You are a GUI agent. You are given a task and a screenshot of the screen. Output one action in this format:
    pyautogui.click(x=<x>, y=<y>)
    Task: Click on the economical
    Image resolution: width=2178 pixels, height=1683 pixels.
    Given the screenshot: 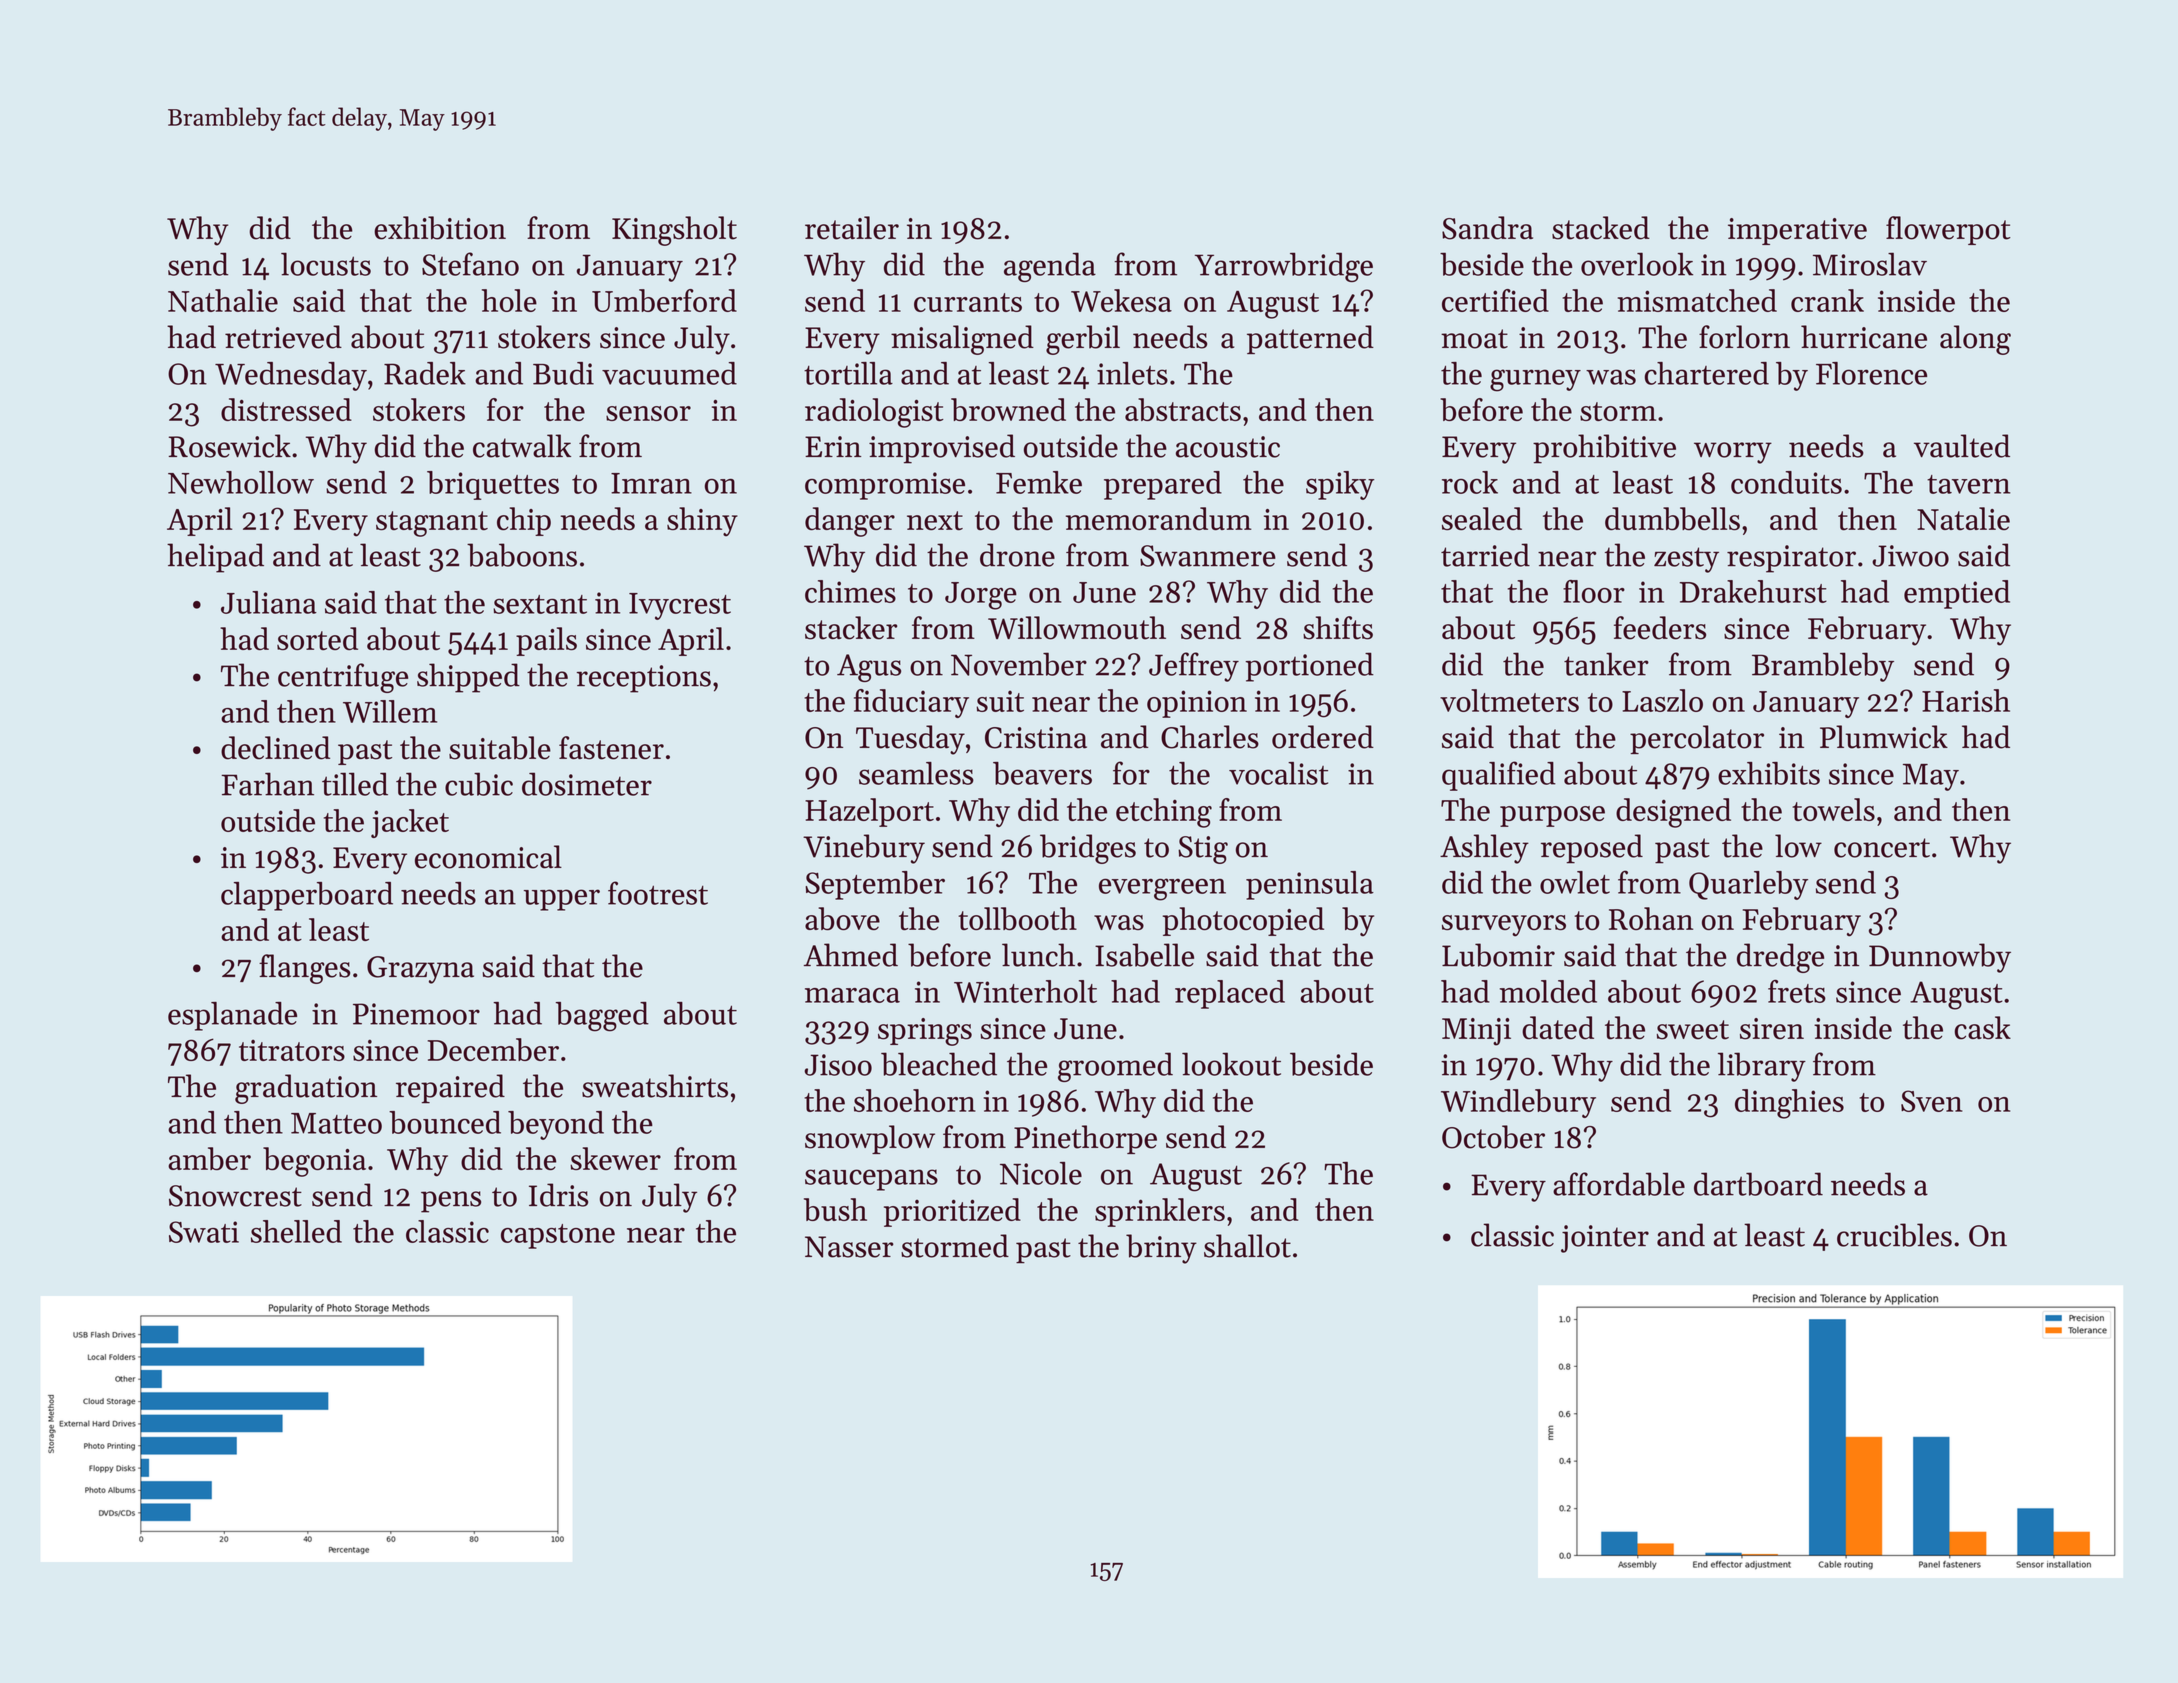 What is the action you would take?
    pyautogui.click(x=488, y=857)
